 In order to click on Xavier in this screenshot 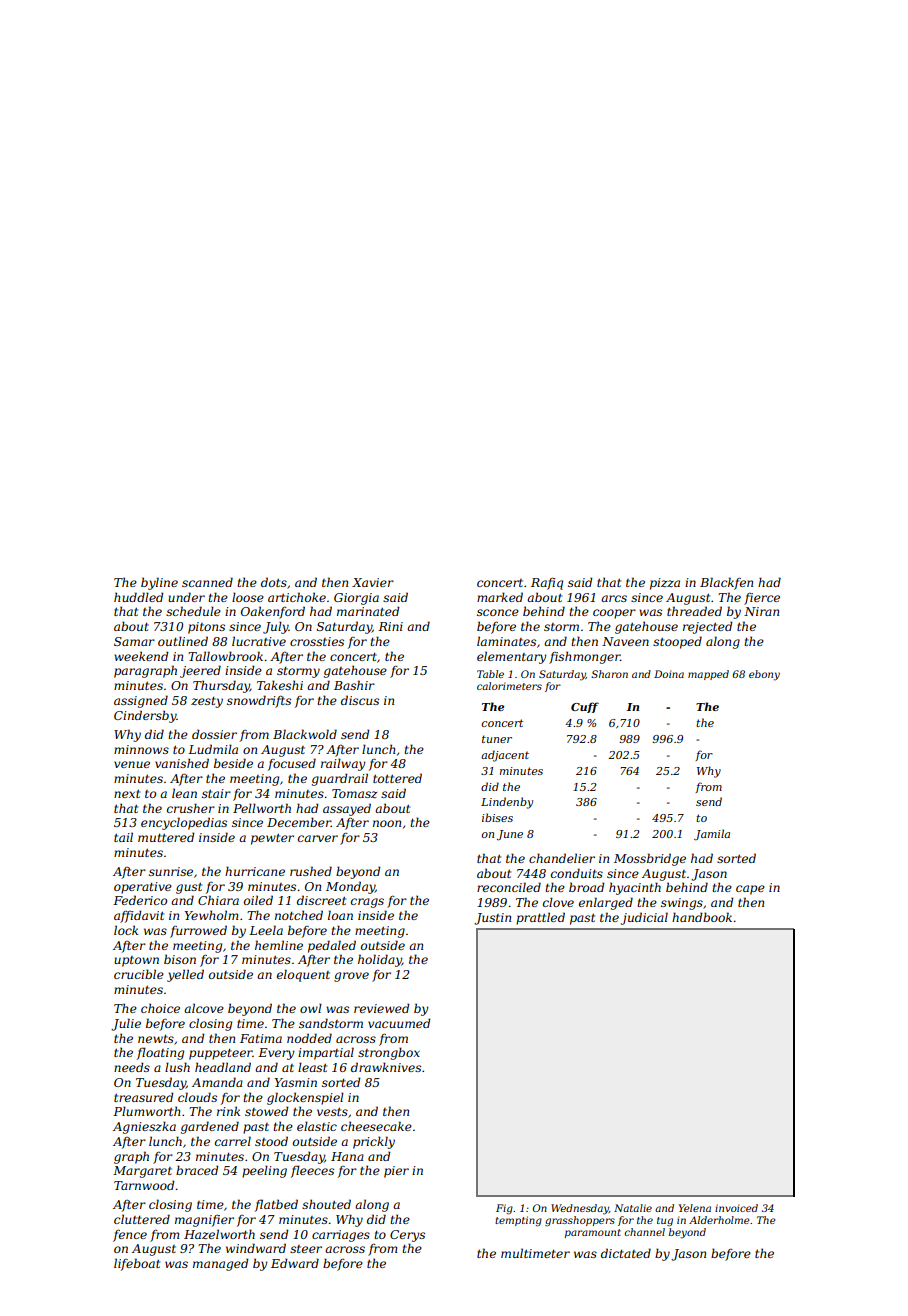, I will do `click(373, 582)`.
